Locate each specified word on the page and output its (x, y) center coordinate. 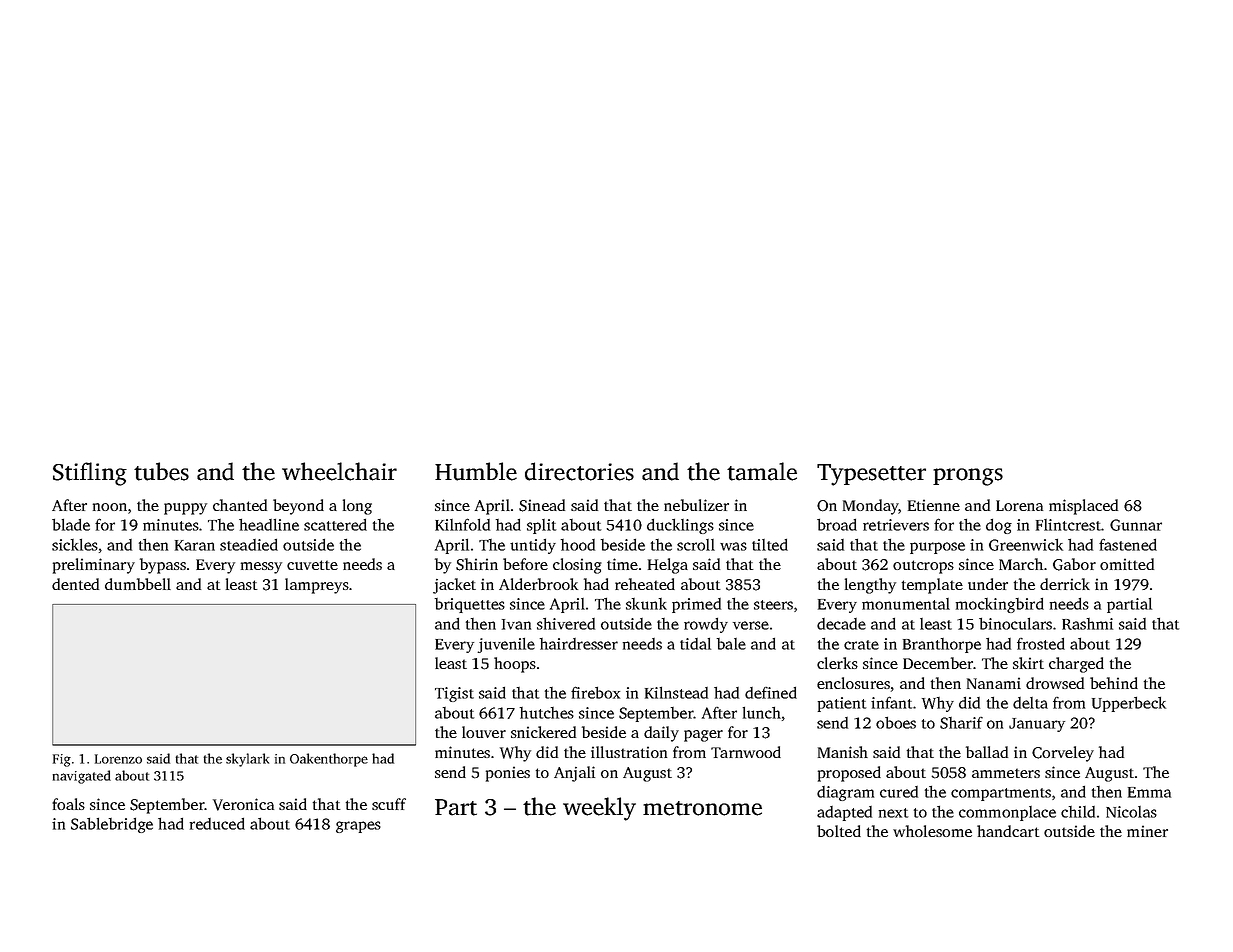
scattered (335, 524)
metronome (702, 808)
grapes (358, 827)
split (542, 526)
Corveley (1063, 754)
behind (1114, 683)
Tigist (454, 694)
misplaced (1083, 507)
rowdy (706, 625)
